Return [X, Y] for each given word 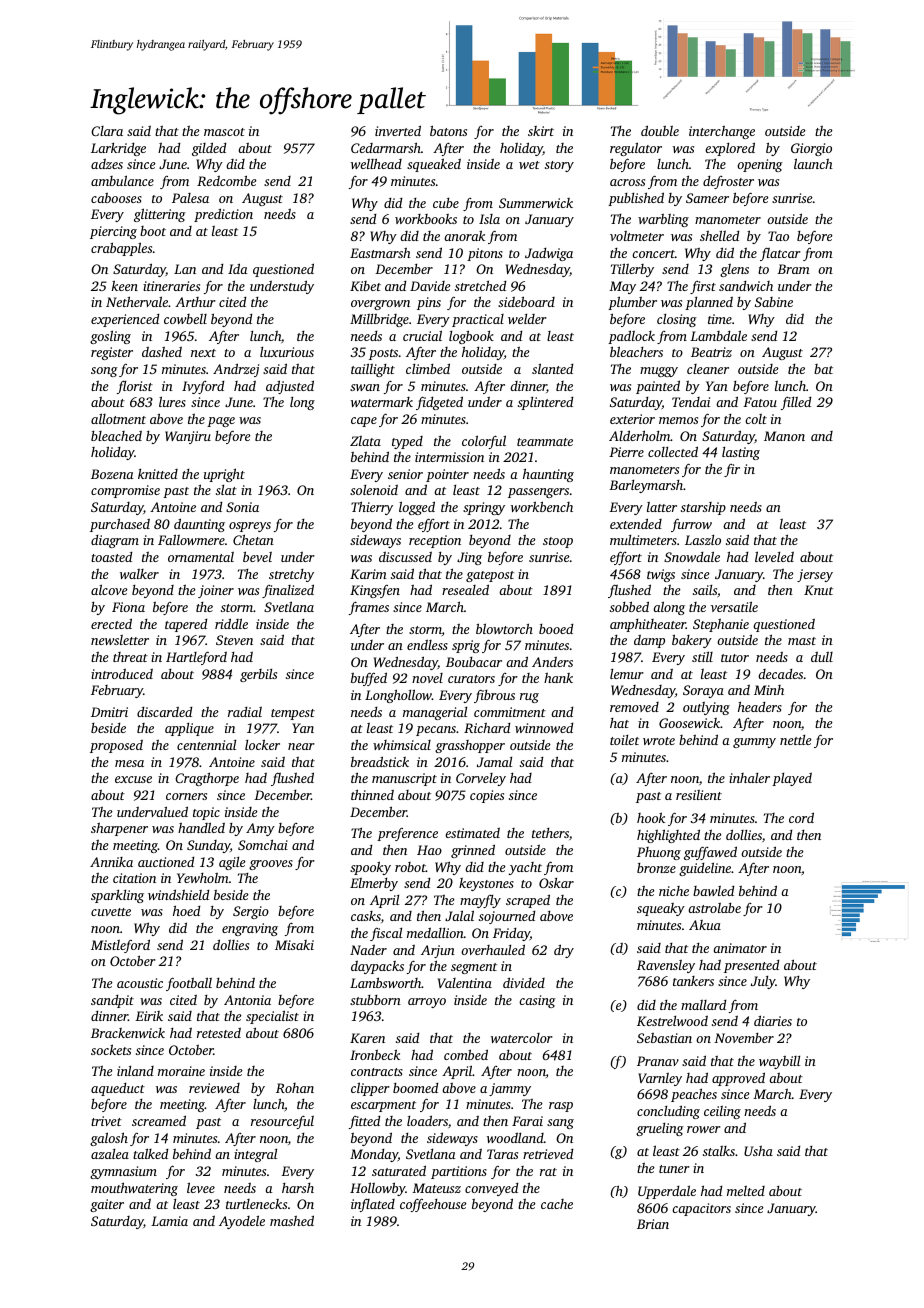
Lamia [169, 1221]
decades [780, 674]
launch [813, 163]
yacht [525, 868]
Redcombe [227, 180]
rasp [561, 1107]
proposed [116, 746]
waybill [779, 1062]
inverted [398, 130]
